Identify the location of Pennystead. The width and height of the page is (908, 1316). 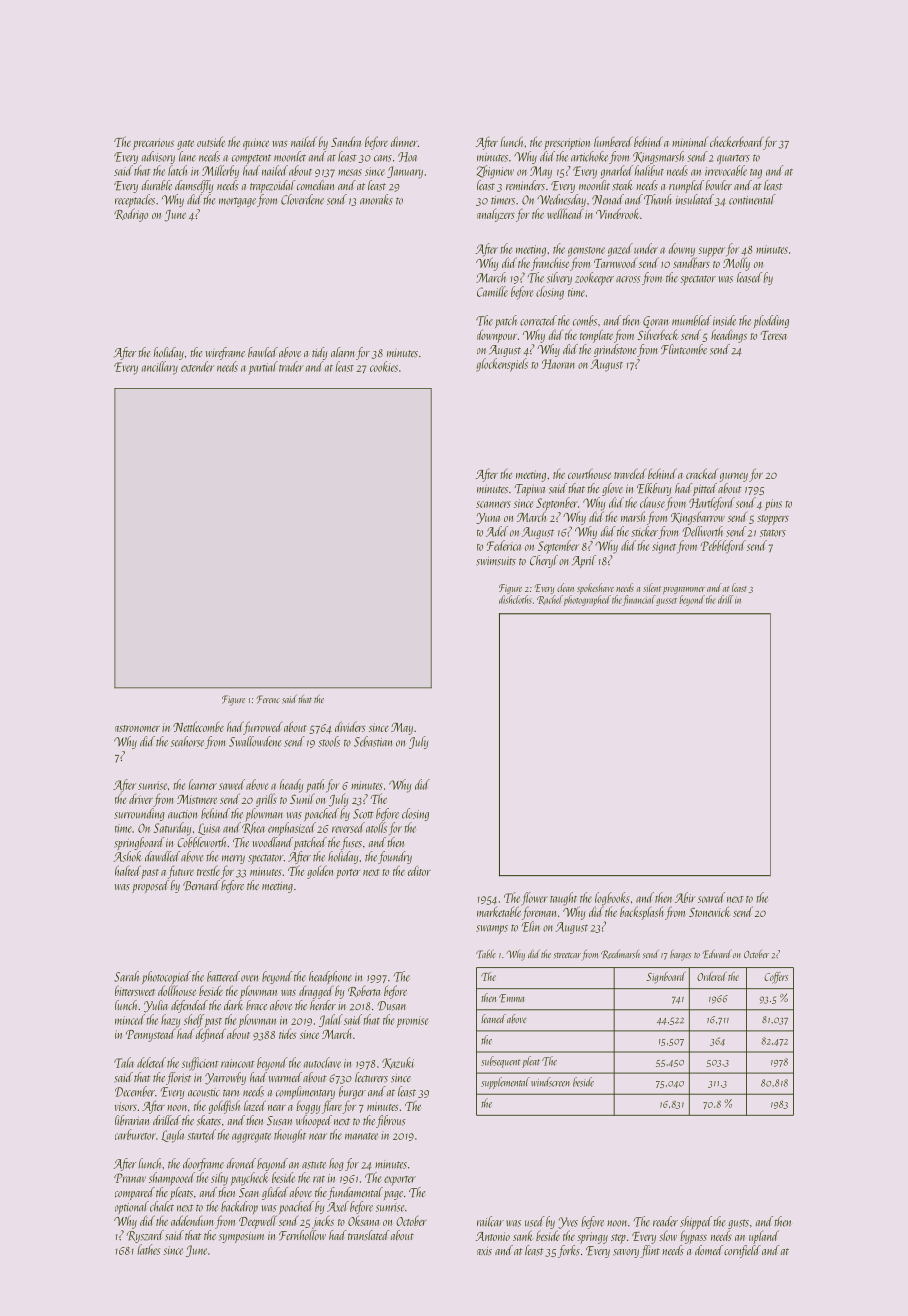
(151, 1035).
